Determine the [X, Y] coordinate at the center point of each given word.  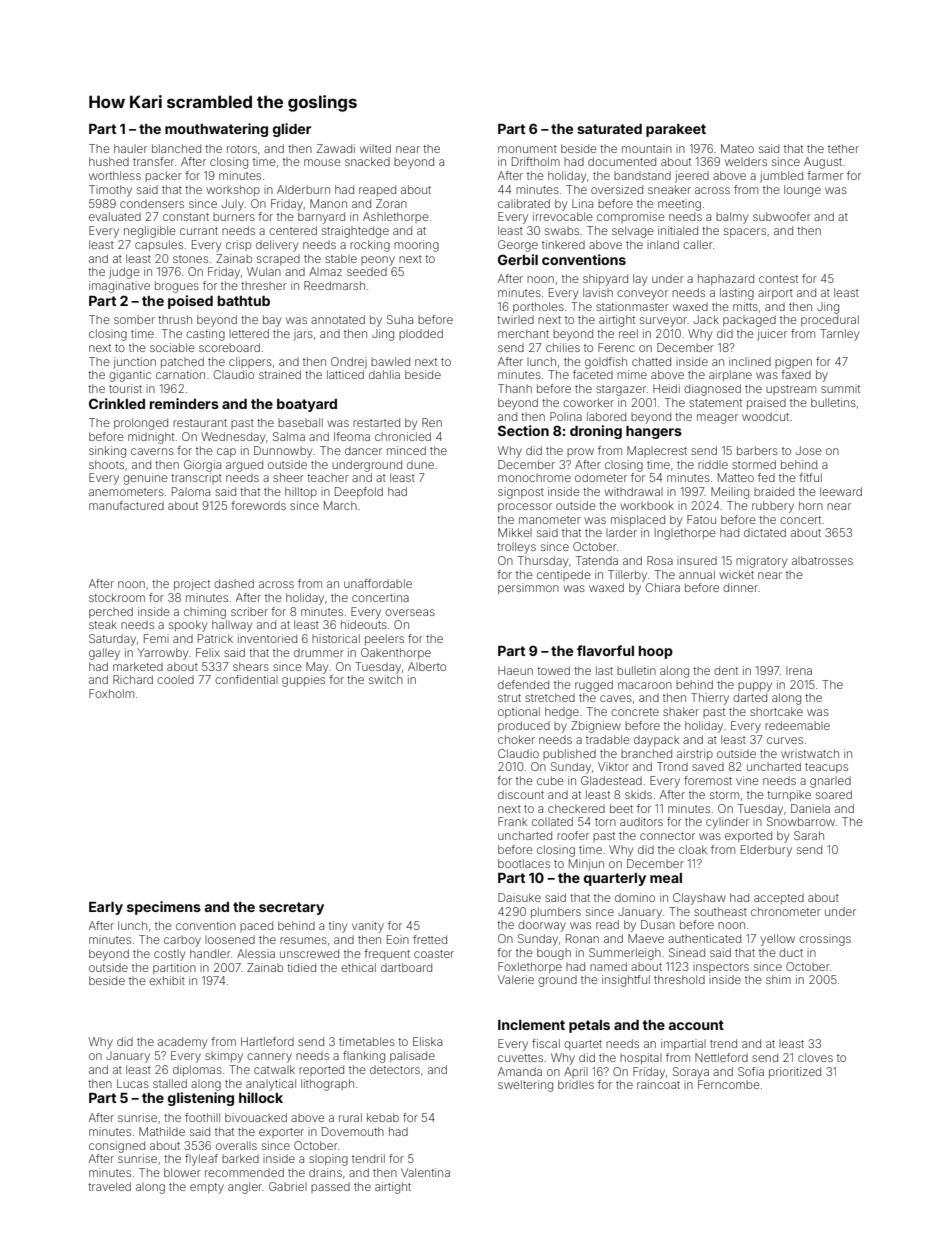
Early [106, 908]
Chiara [662, 587]
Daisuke [519, 897]
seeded [367, 271]
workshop [233, 190]
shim [778, 979]
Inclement [531, 1025]
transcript [196, 478]
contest [778, 279]
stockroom [117, 597]
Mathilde [162, 1131]
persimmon [528, 588]
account [696, 1025]
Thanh [515, 388]
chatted [651, 361]
